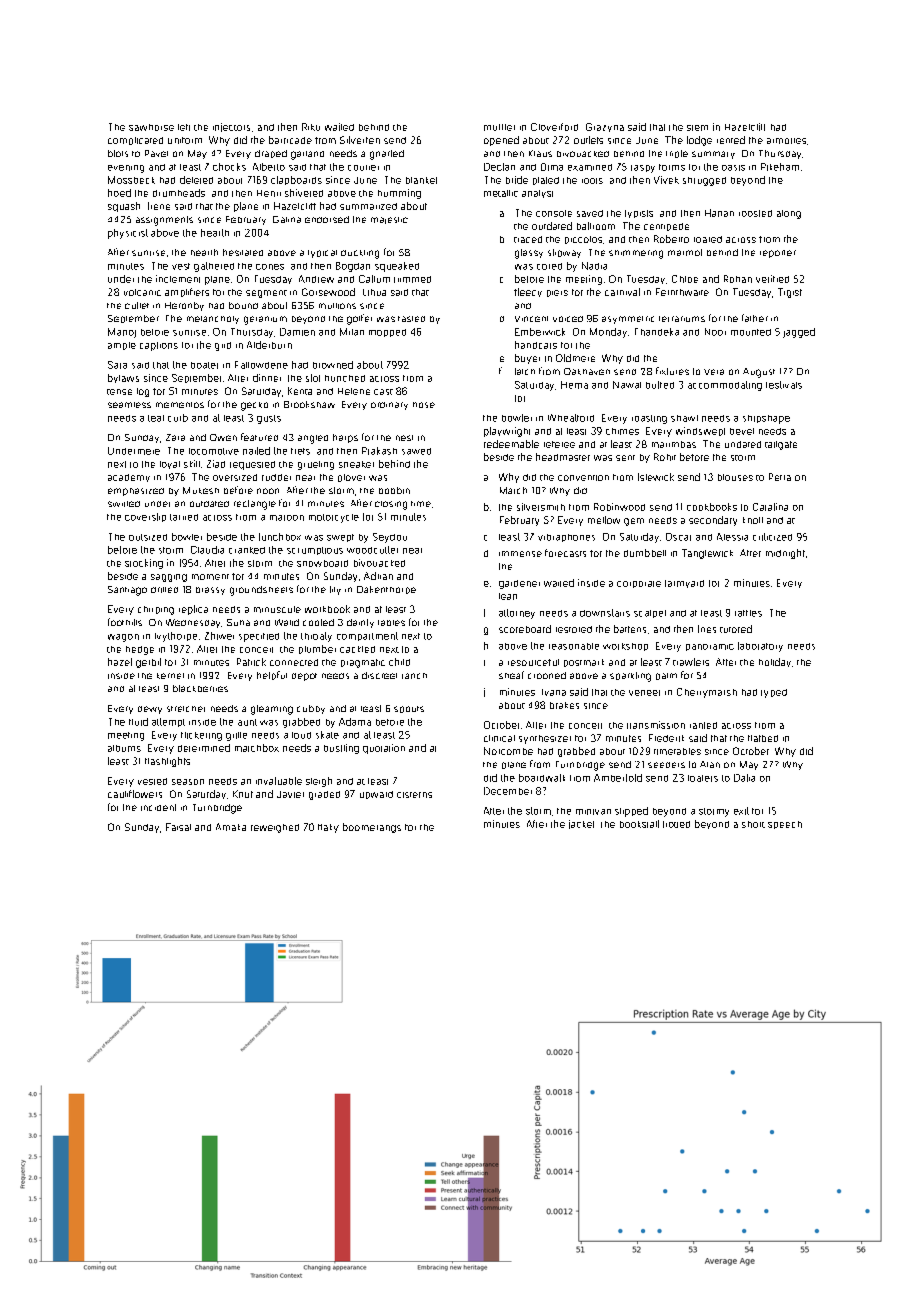  I want to click on buyer, so click(527, 359).
